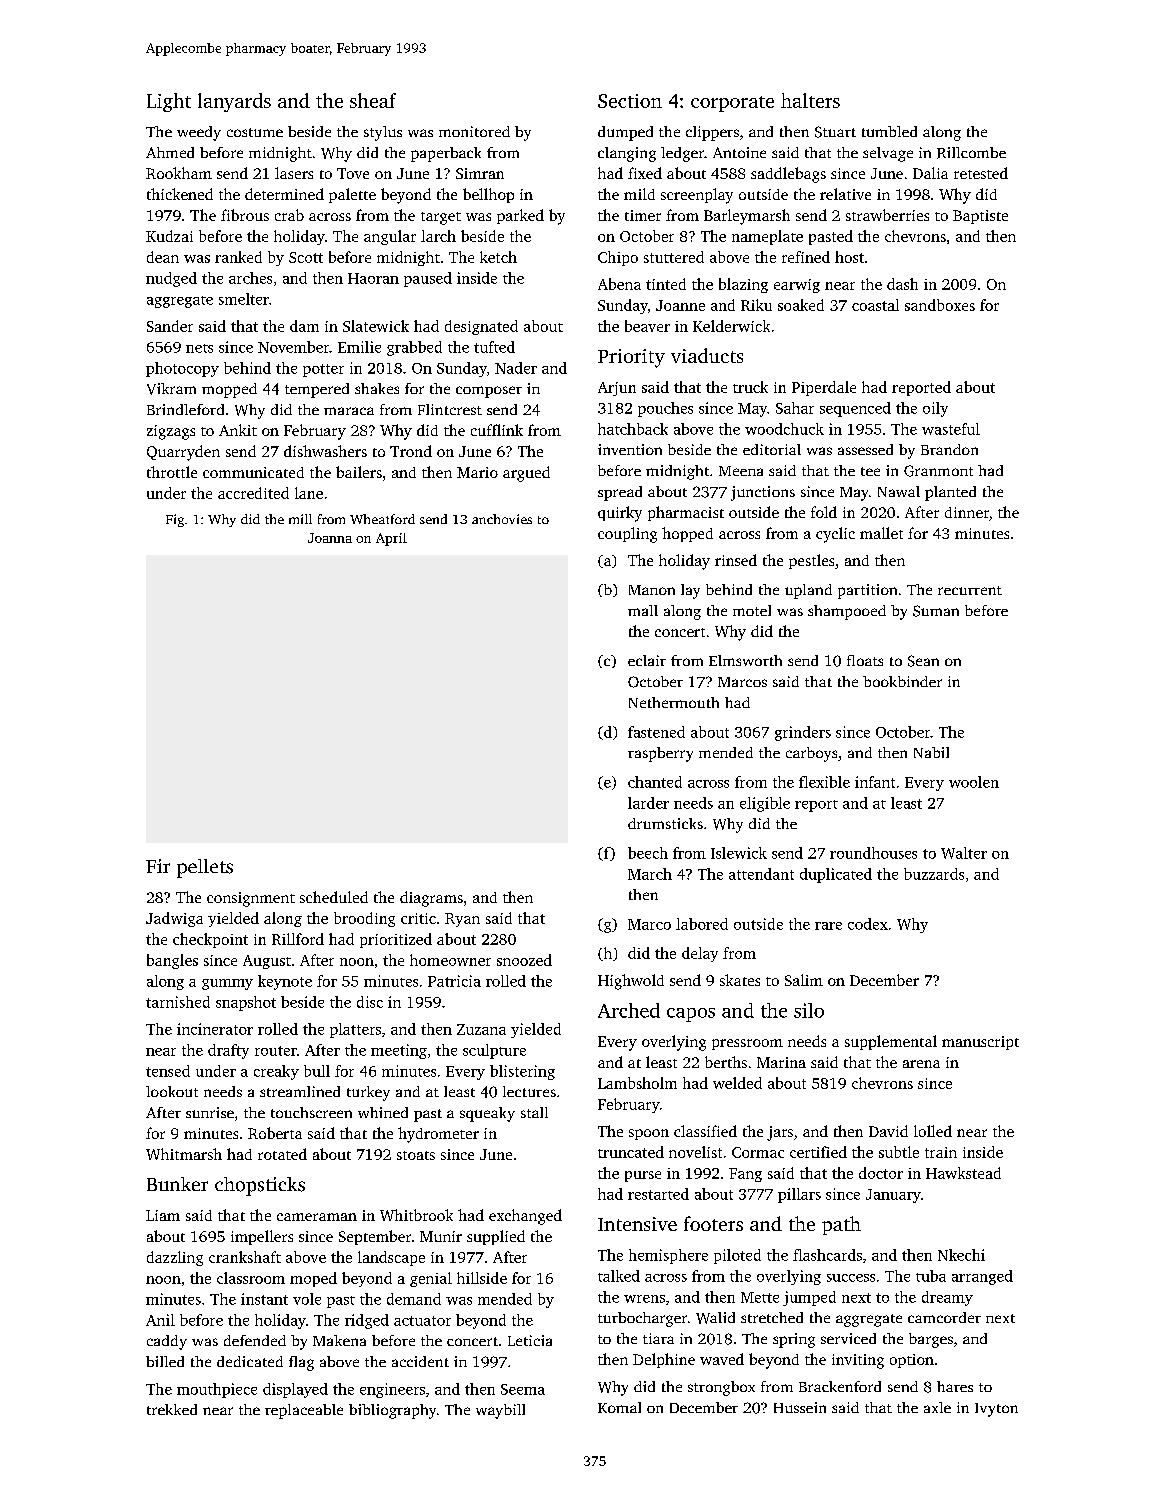  What do you see at coordinates (923, 661) in the document?
I see `Sean` at bounding box center [923, 661].
